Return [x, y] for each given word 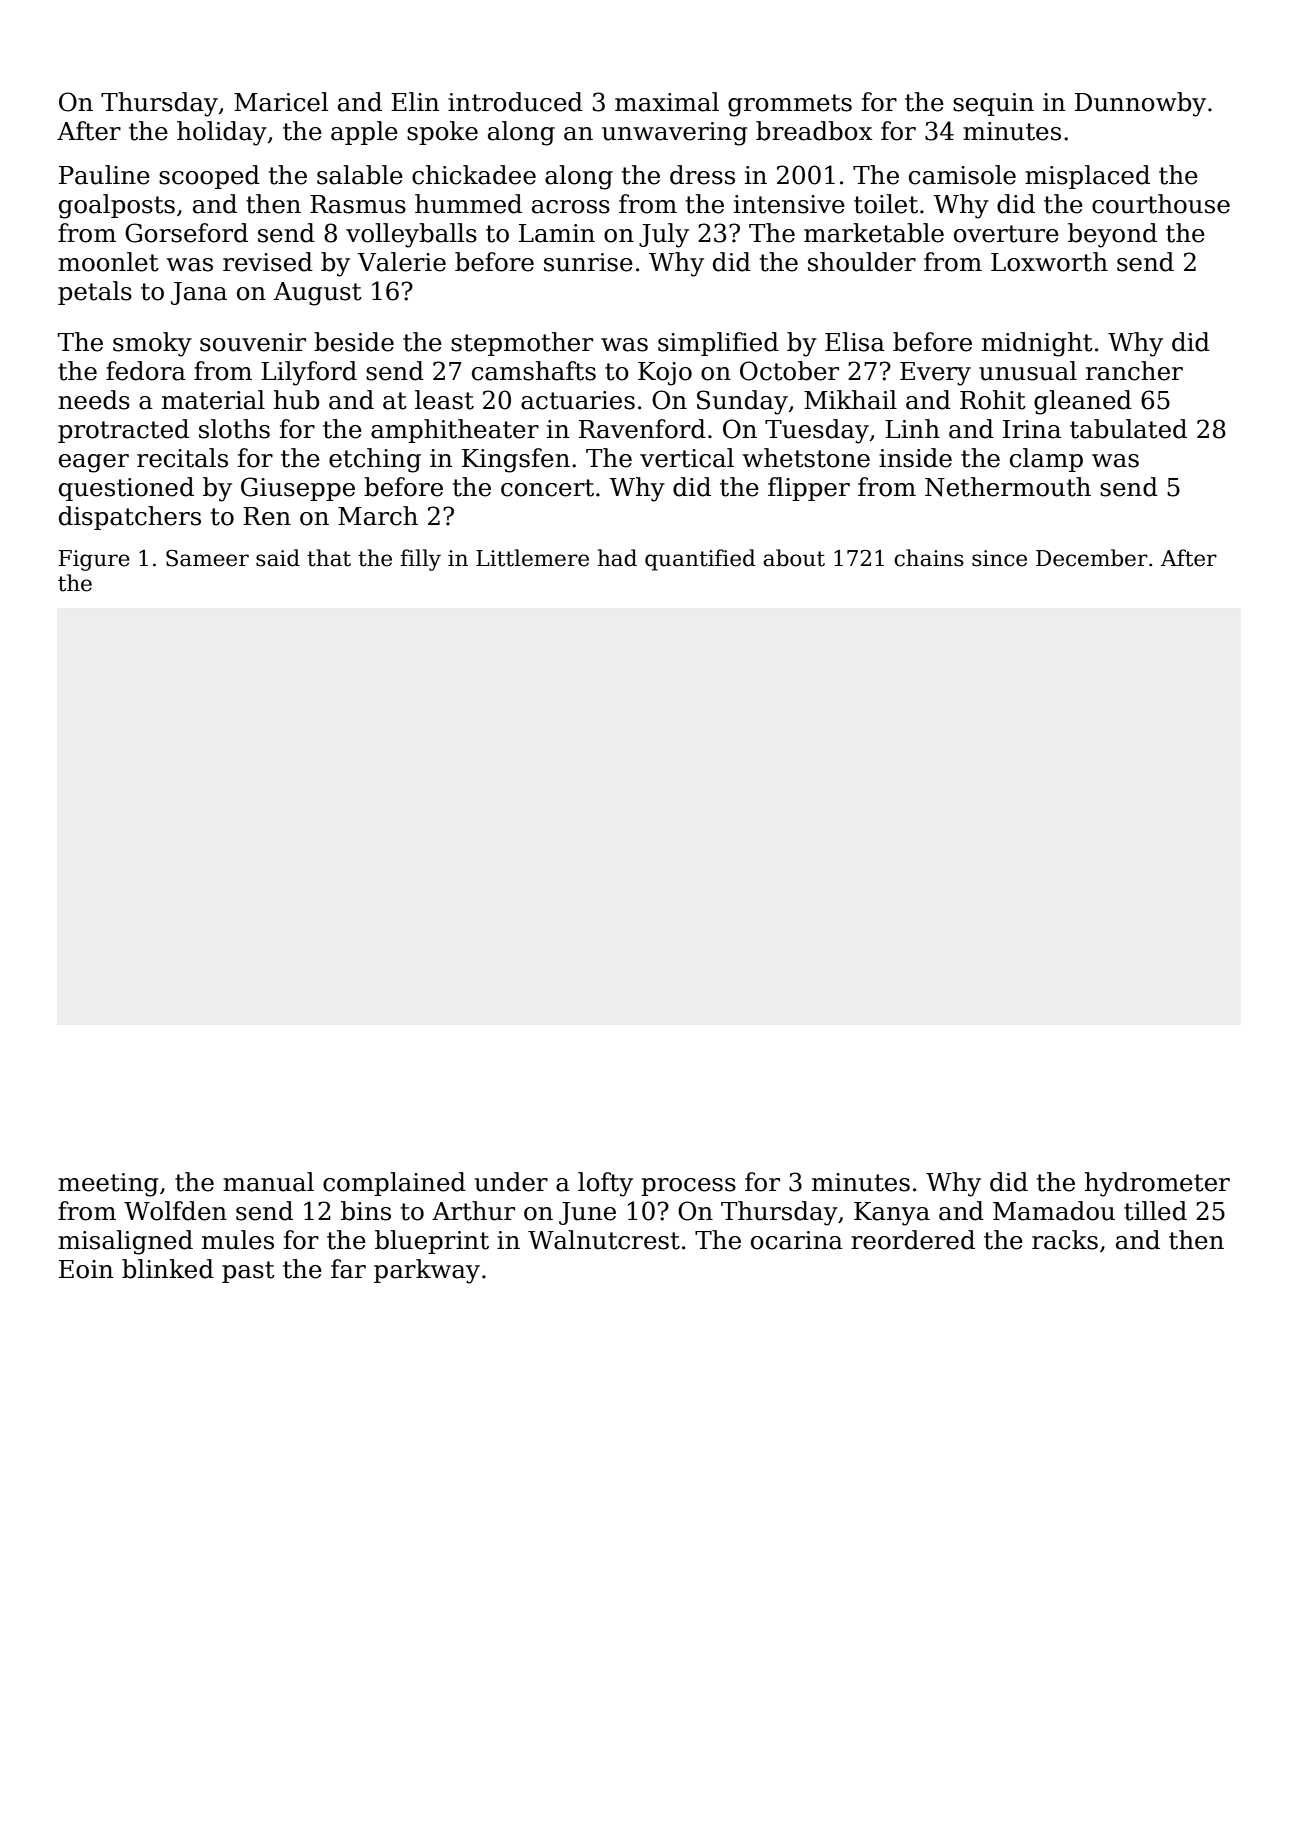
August [318, 294]
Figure [94, 560]
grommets [790, 105]
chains [929, 558]
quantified [700, 560]
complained [394, 1184]
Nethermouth [1008, 487]
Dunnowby [1140, 104]
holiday [222, 133]
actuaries [578, 400]
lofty [605, 1184]
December [1092, 558]
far [348, 1269]
